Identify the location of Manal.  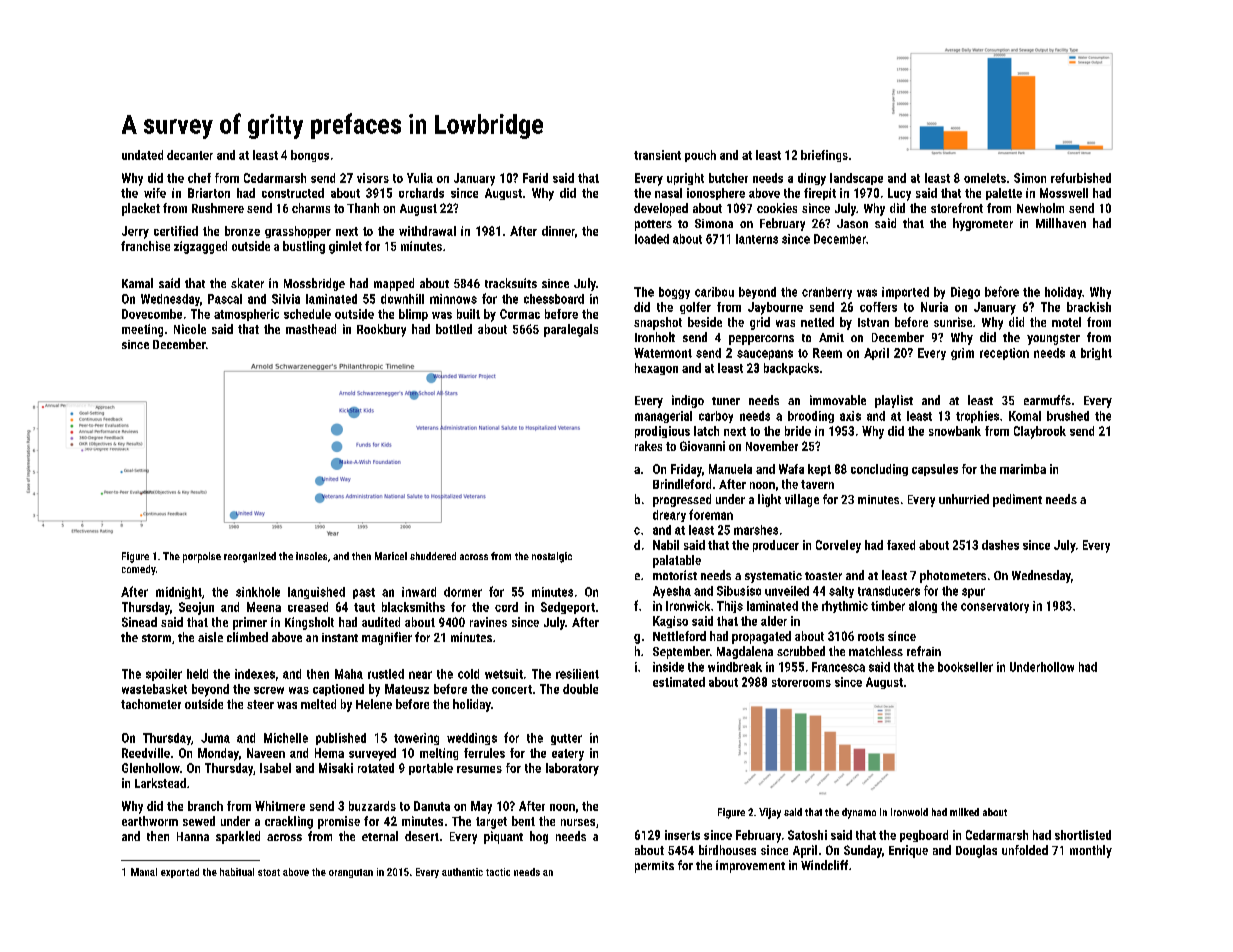
(144, 872).
